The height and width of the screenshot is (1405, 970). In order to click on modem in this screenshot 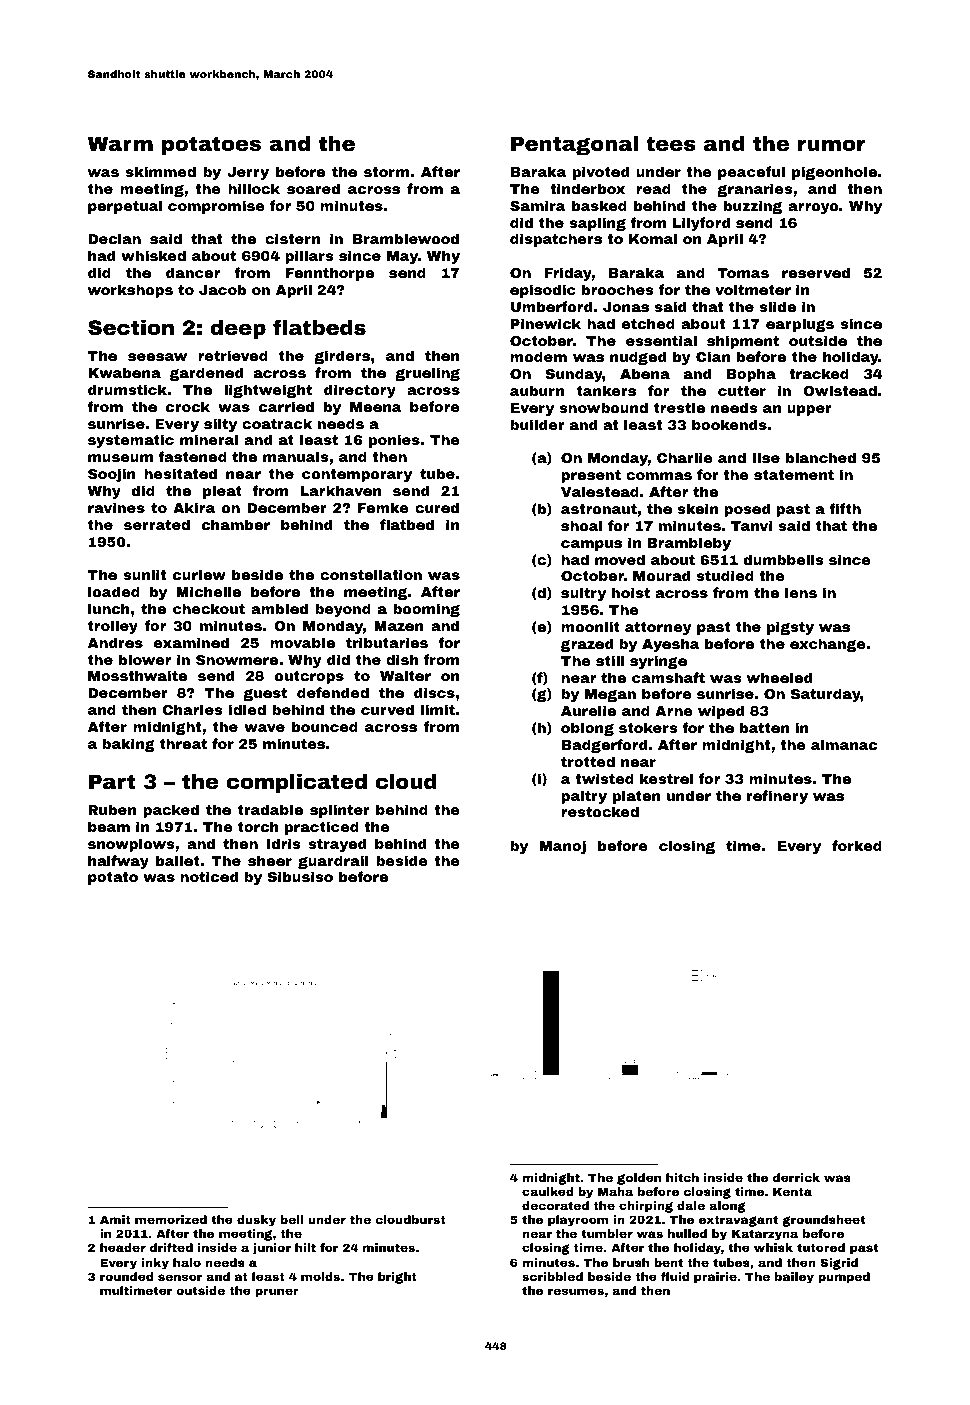, I will do `click(538, 356)`.
